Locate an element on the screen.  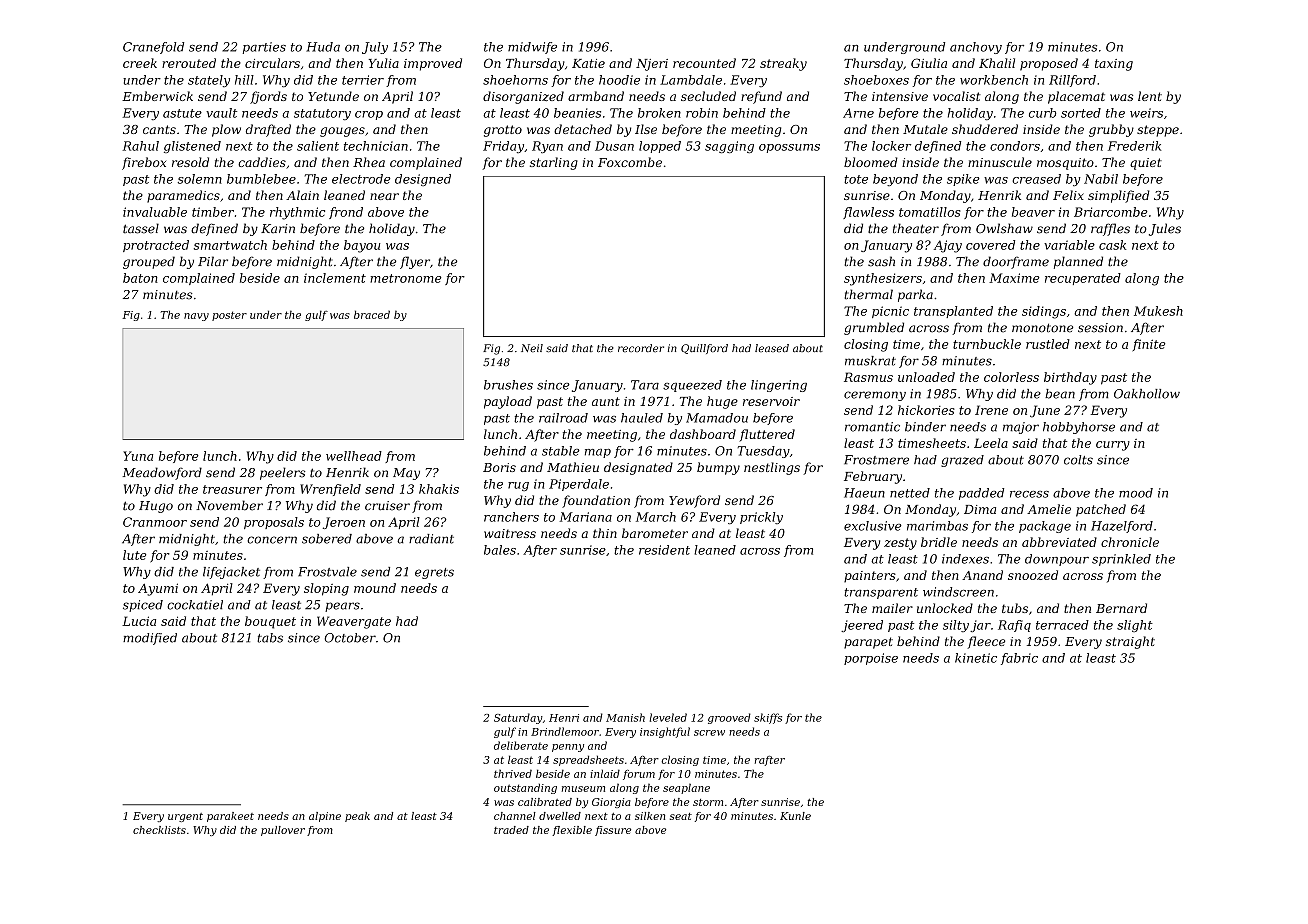
Wrenfield is located at coordinates (330, 490).
